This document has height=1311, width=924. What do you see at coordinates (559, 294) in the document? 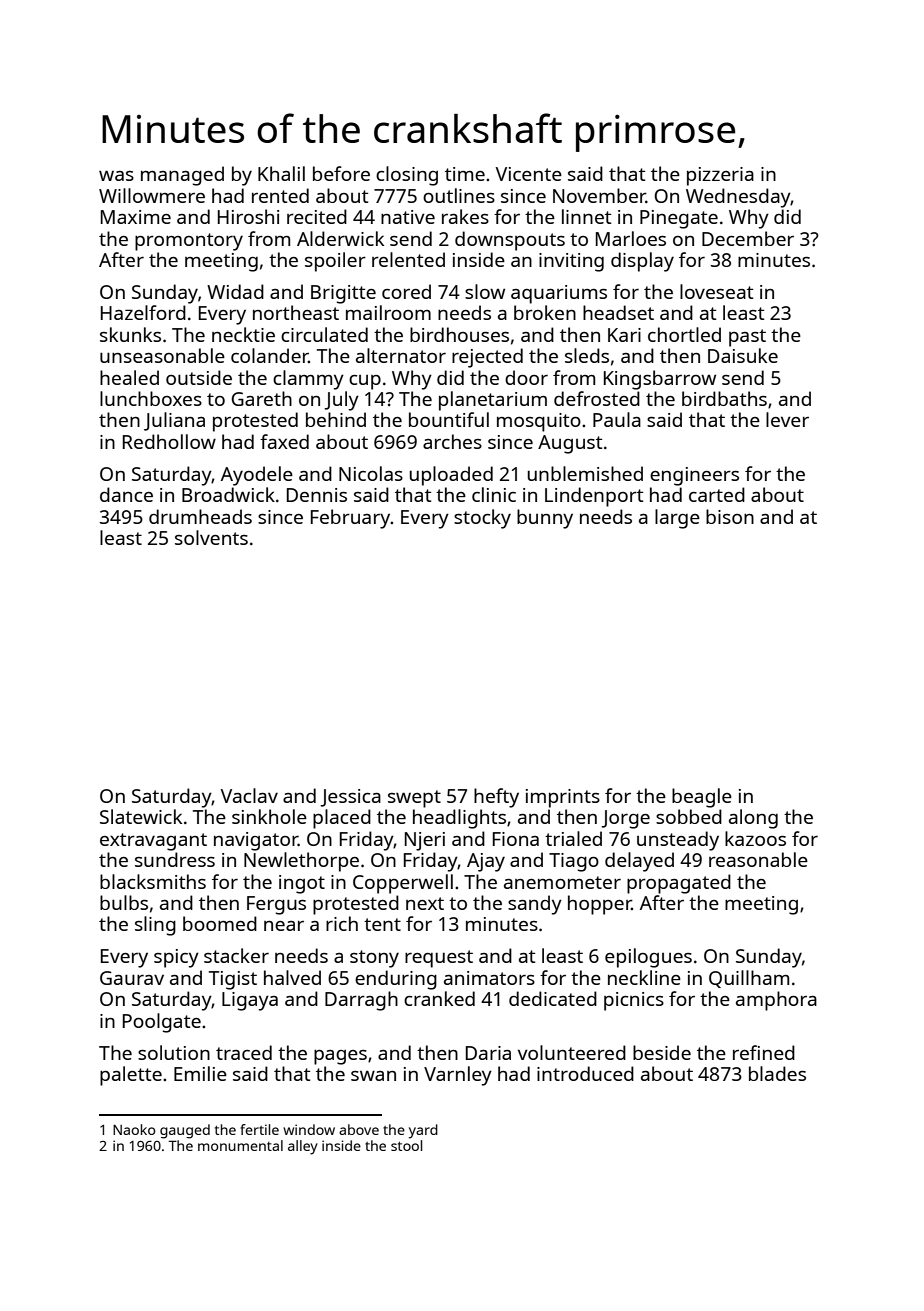
I see `aquariums` at bounding box center [559, 294].
